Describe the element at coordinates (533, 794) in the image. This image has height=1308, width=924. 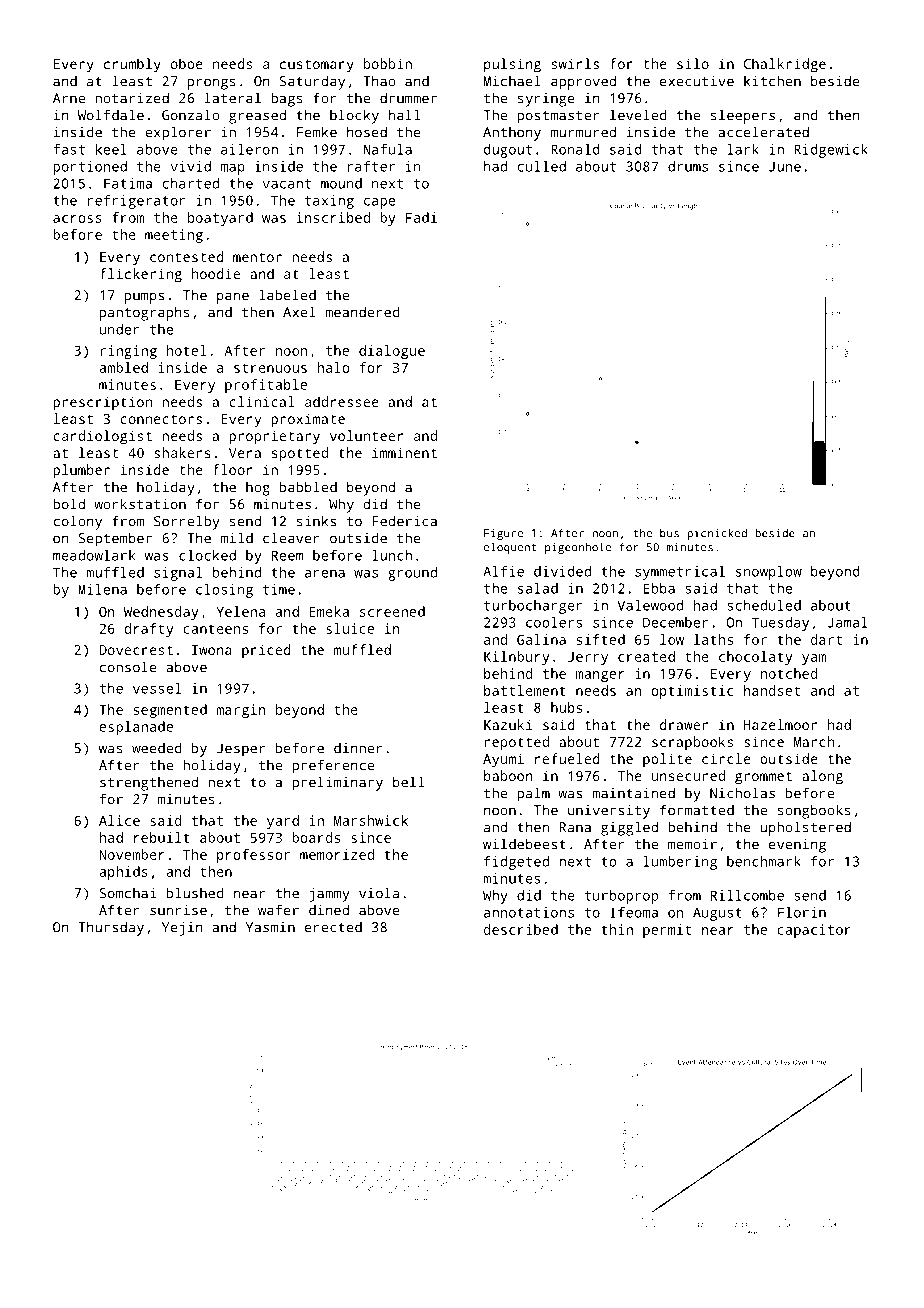
I see `palm` at that location.
